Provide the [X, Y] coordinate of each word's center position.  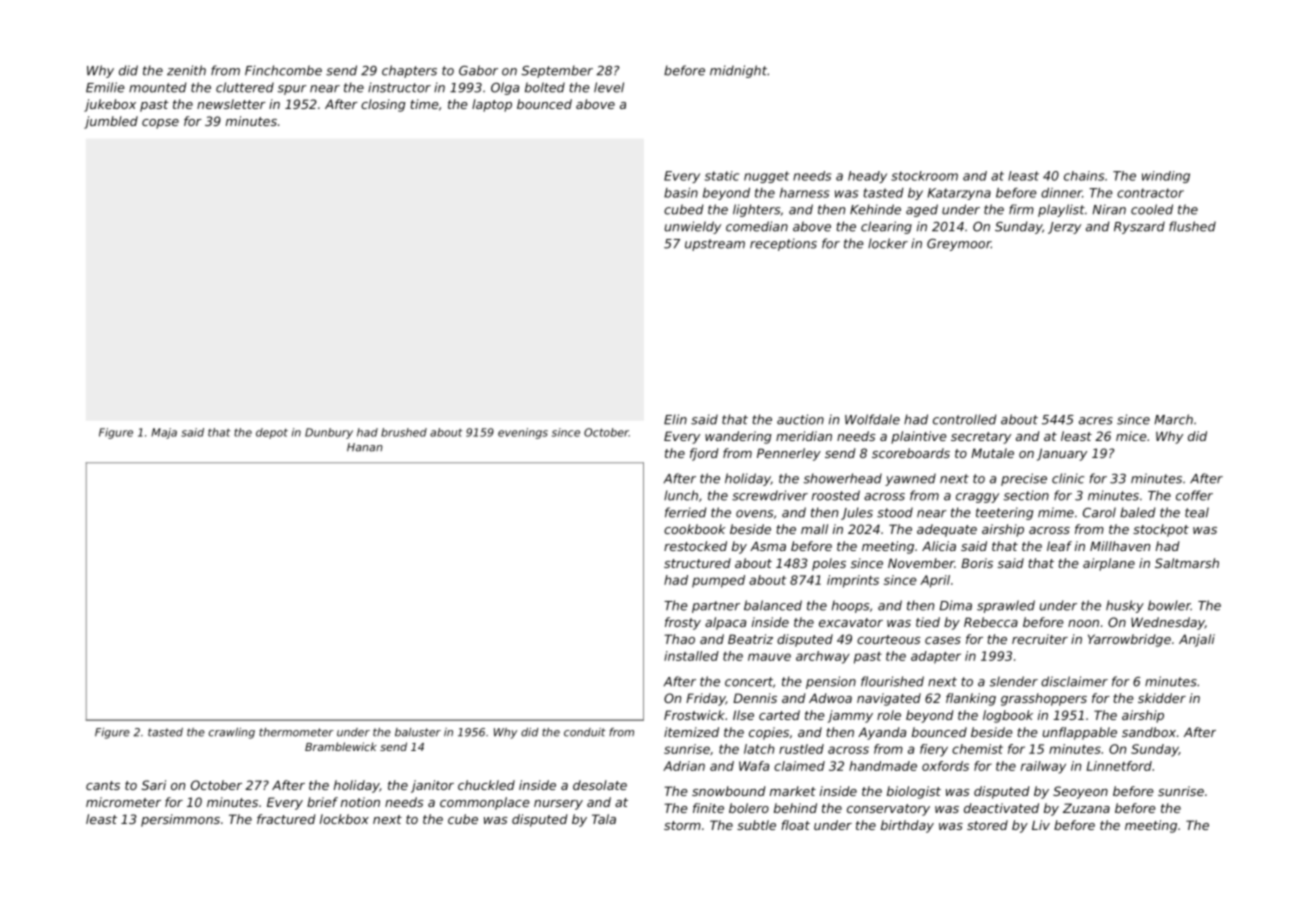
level [609, 87]
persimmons [180, 820]
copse [160, 124]
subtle [756, 825]
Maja [164, 433]
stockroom [924, 176]
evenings [523, 433]
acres [1096, 421]
